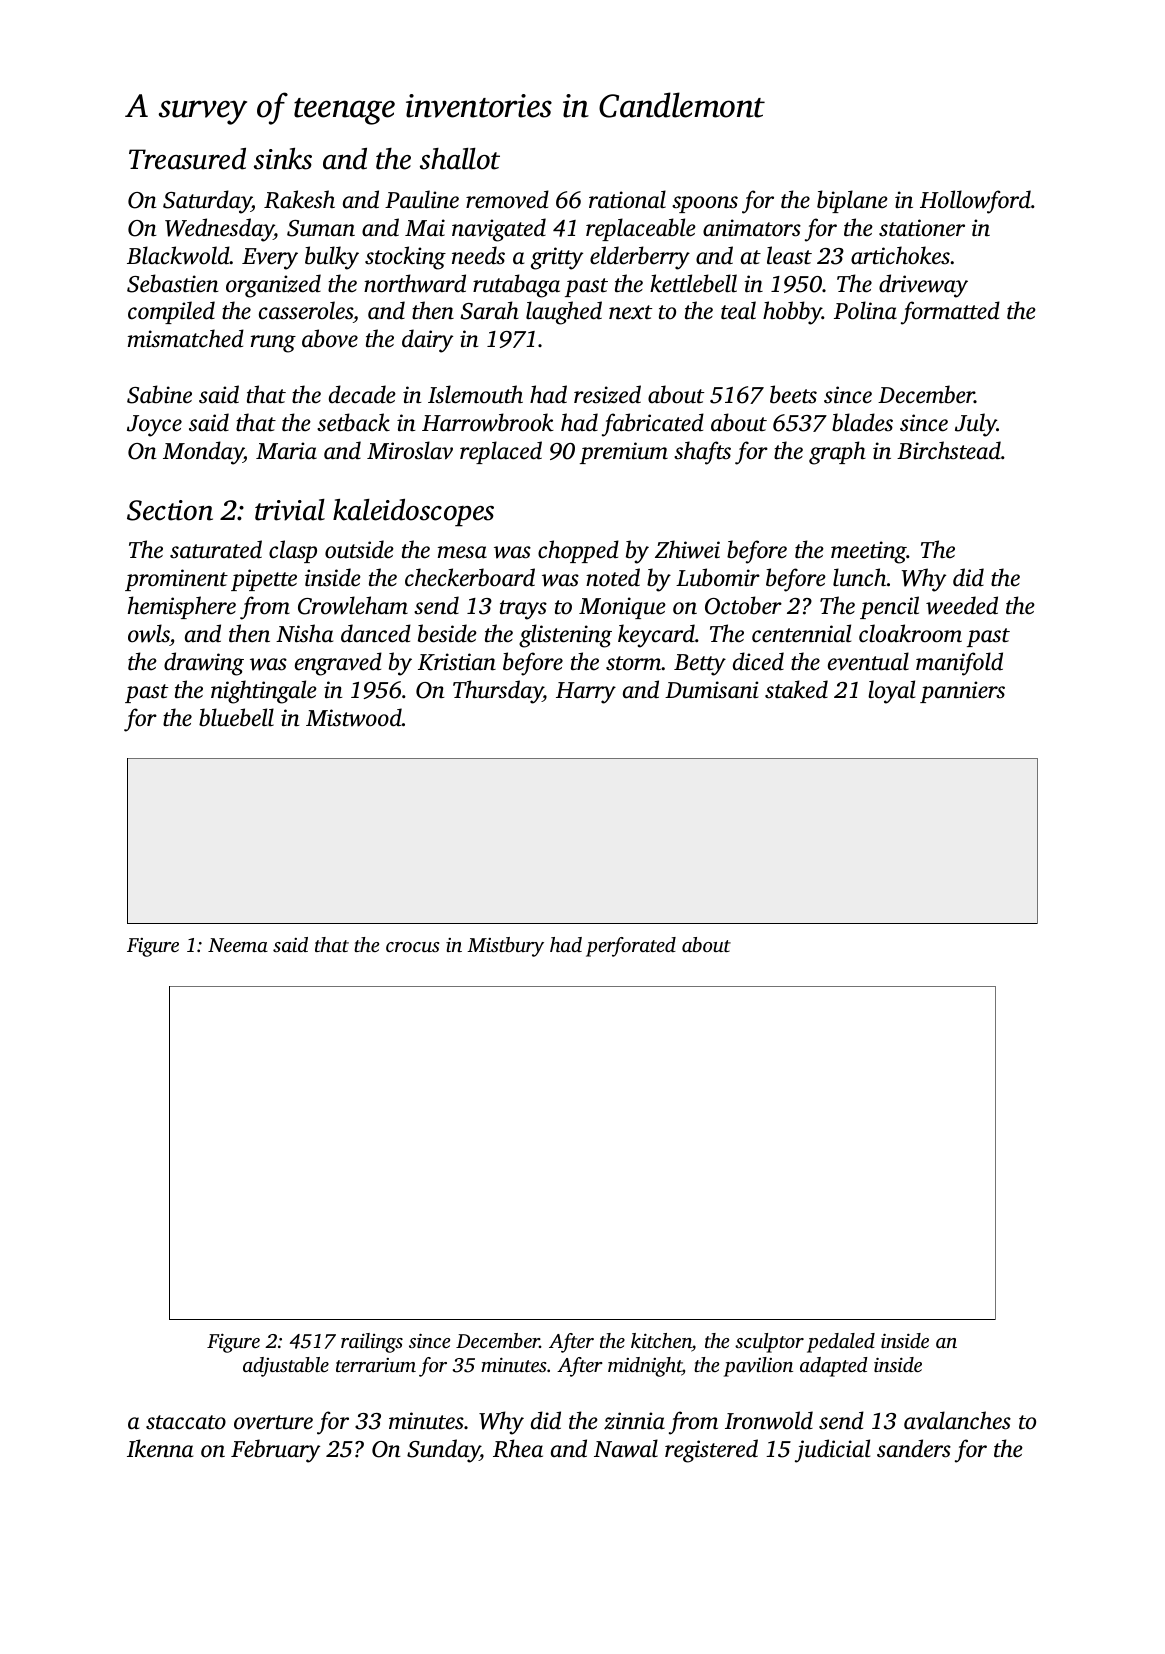 This screenshot has height=1654, width=1165. Describe the element at coordinates (712, 690) in the screenshot. I see `Dumisani` at that location.
